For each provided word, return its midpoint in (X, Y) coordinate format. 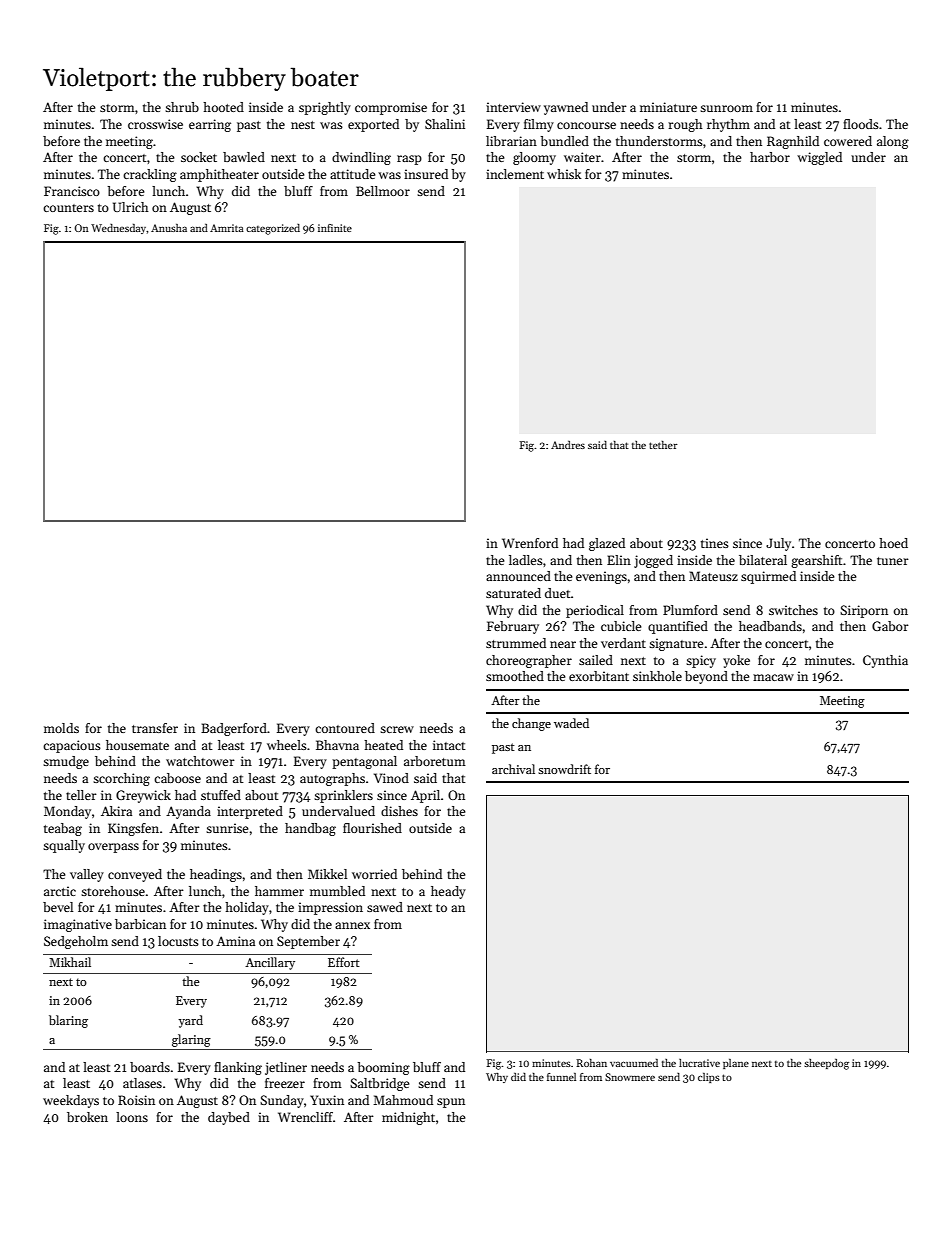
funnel (561, 1077)
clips (709, 1078)
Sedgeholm (76, 942)
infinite (335, 228)
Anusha (169, 228)
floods (861, 124)
